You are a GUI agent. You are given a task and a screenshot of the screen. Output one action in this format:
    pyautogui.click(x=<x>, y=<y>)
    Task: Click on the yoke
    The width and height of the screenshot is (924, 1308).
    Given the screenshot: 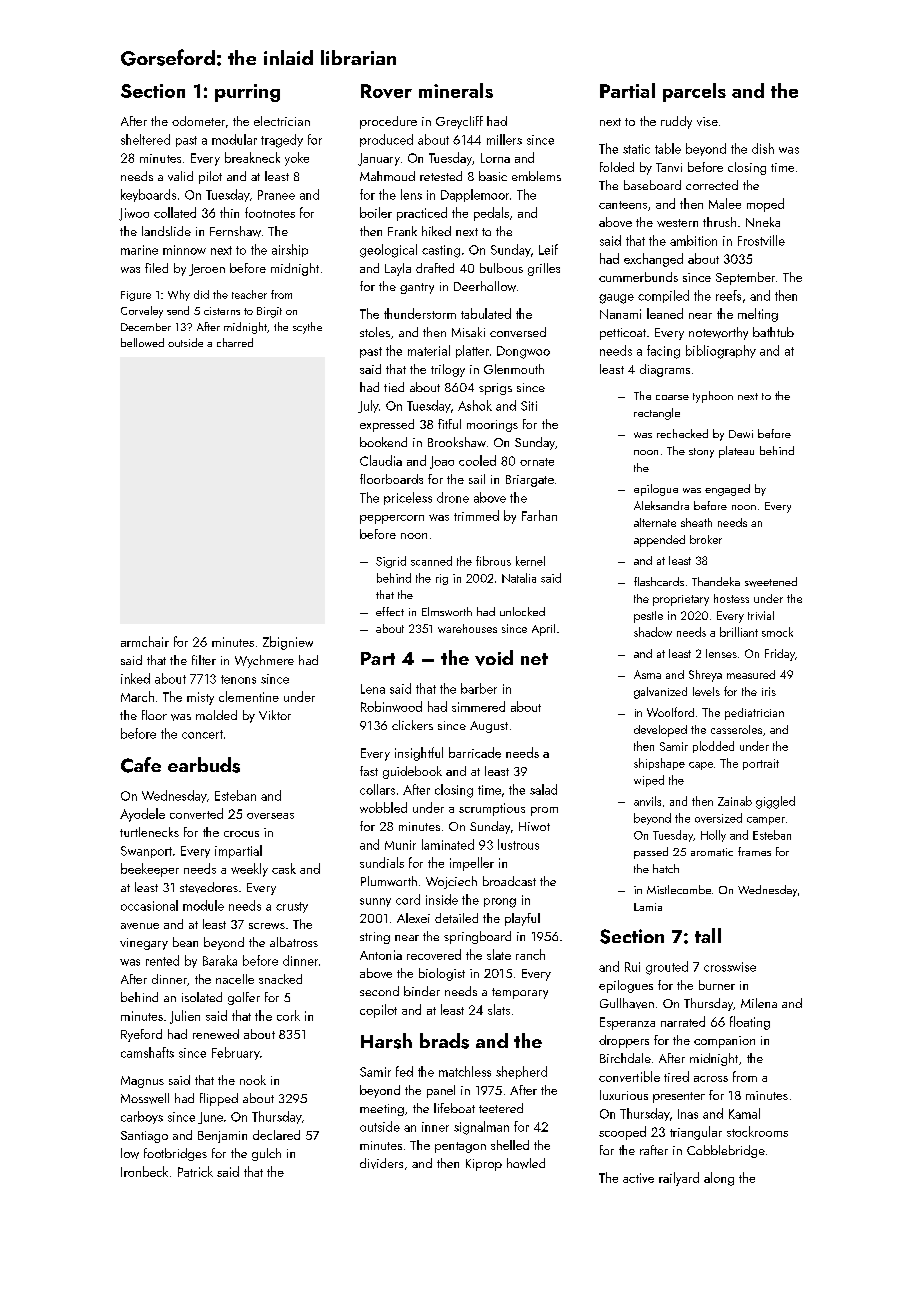 What is the action you would take?
    pyautogui.click(x=297, y=159)
